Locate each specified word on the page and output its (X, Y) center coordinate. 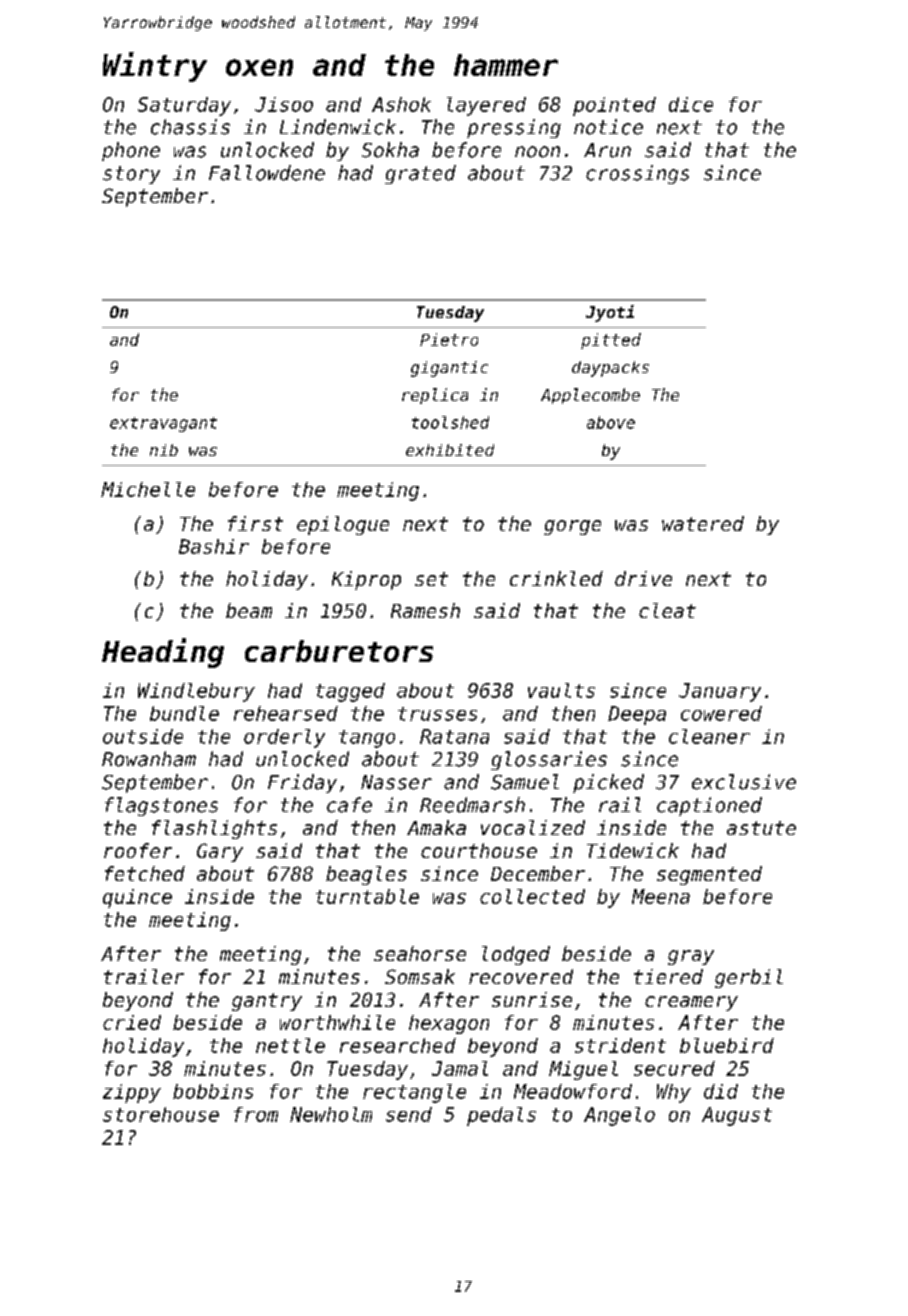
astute (761, 828)
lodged (516, 955)
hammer (506, 65)
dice (691, 104)
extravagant (163, 424)
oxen (259, 67)
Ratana (454, 736)
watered (703, 523)
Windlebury (196, 692)
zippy (132, 1093)
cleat (667, 610)
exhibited (450, 450)
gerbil (749, 978)
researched (398, 1045)
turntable (367, 896)
